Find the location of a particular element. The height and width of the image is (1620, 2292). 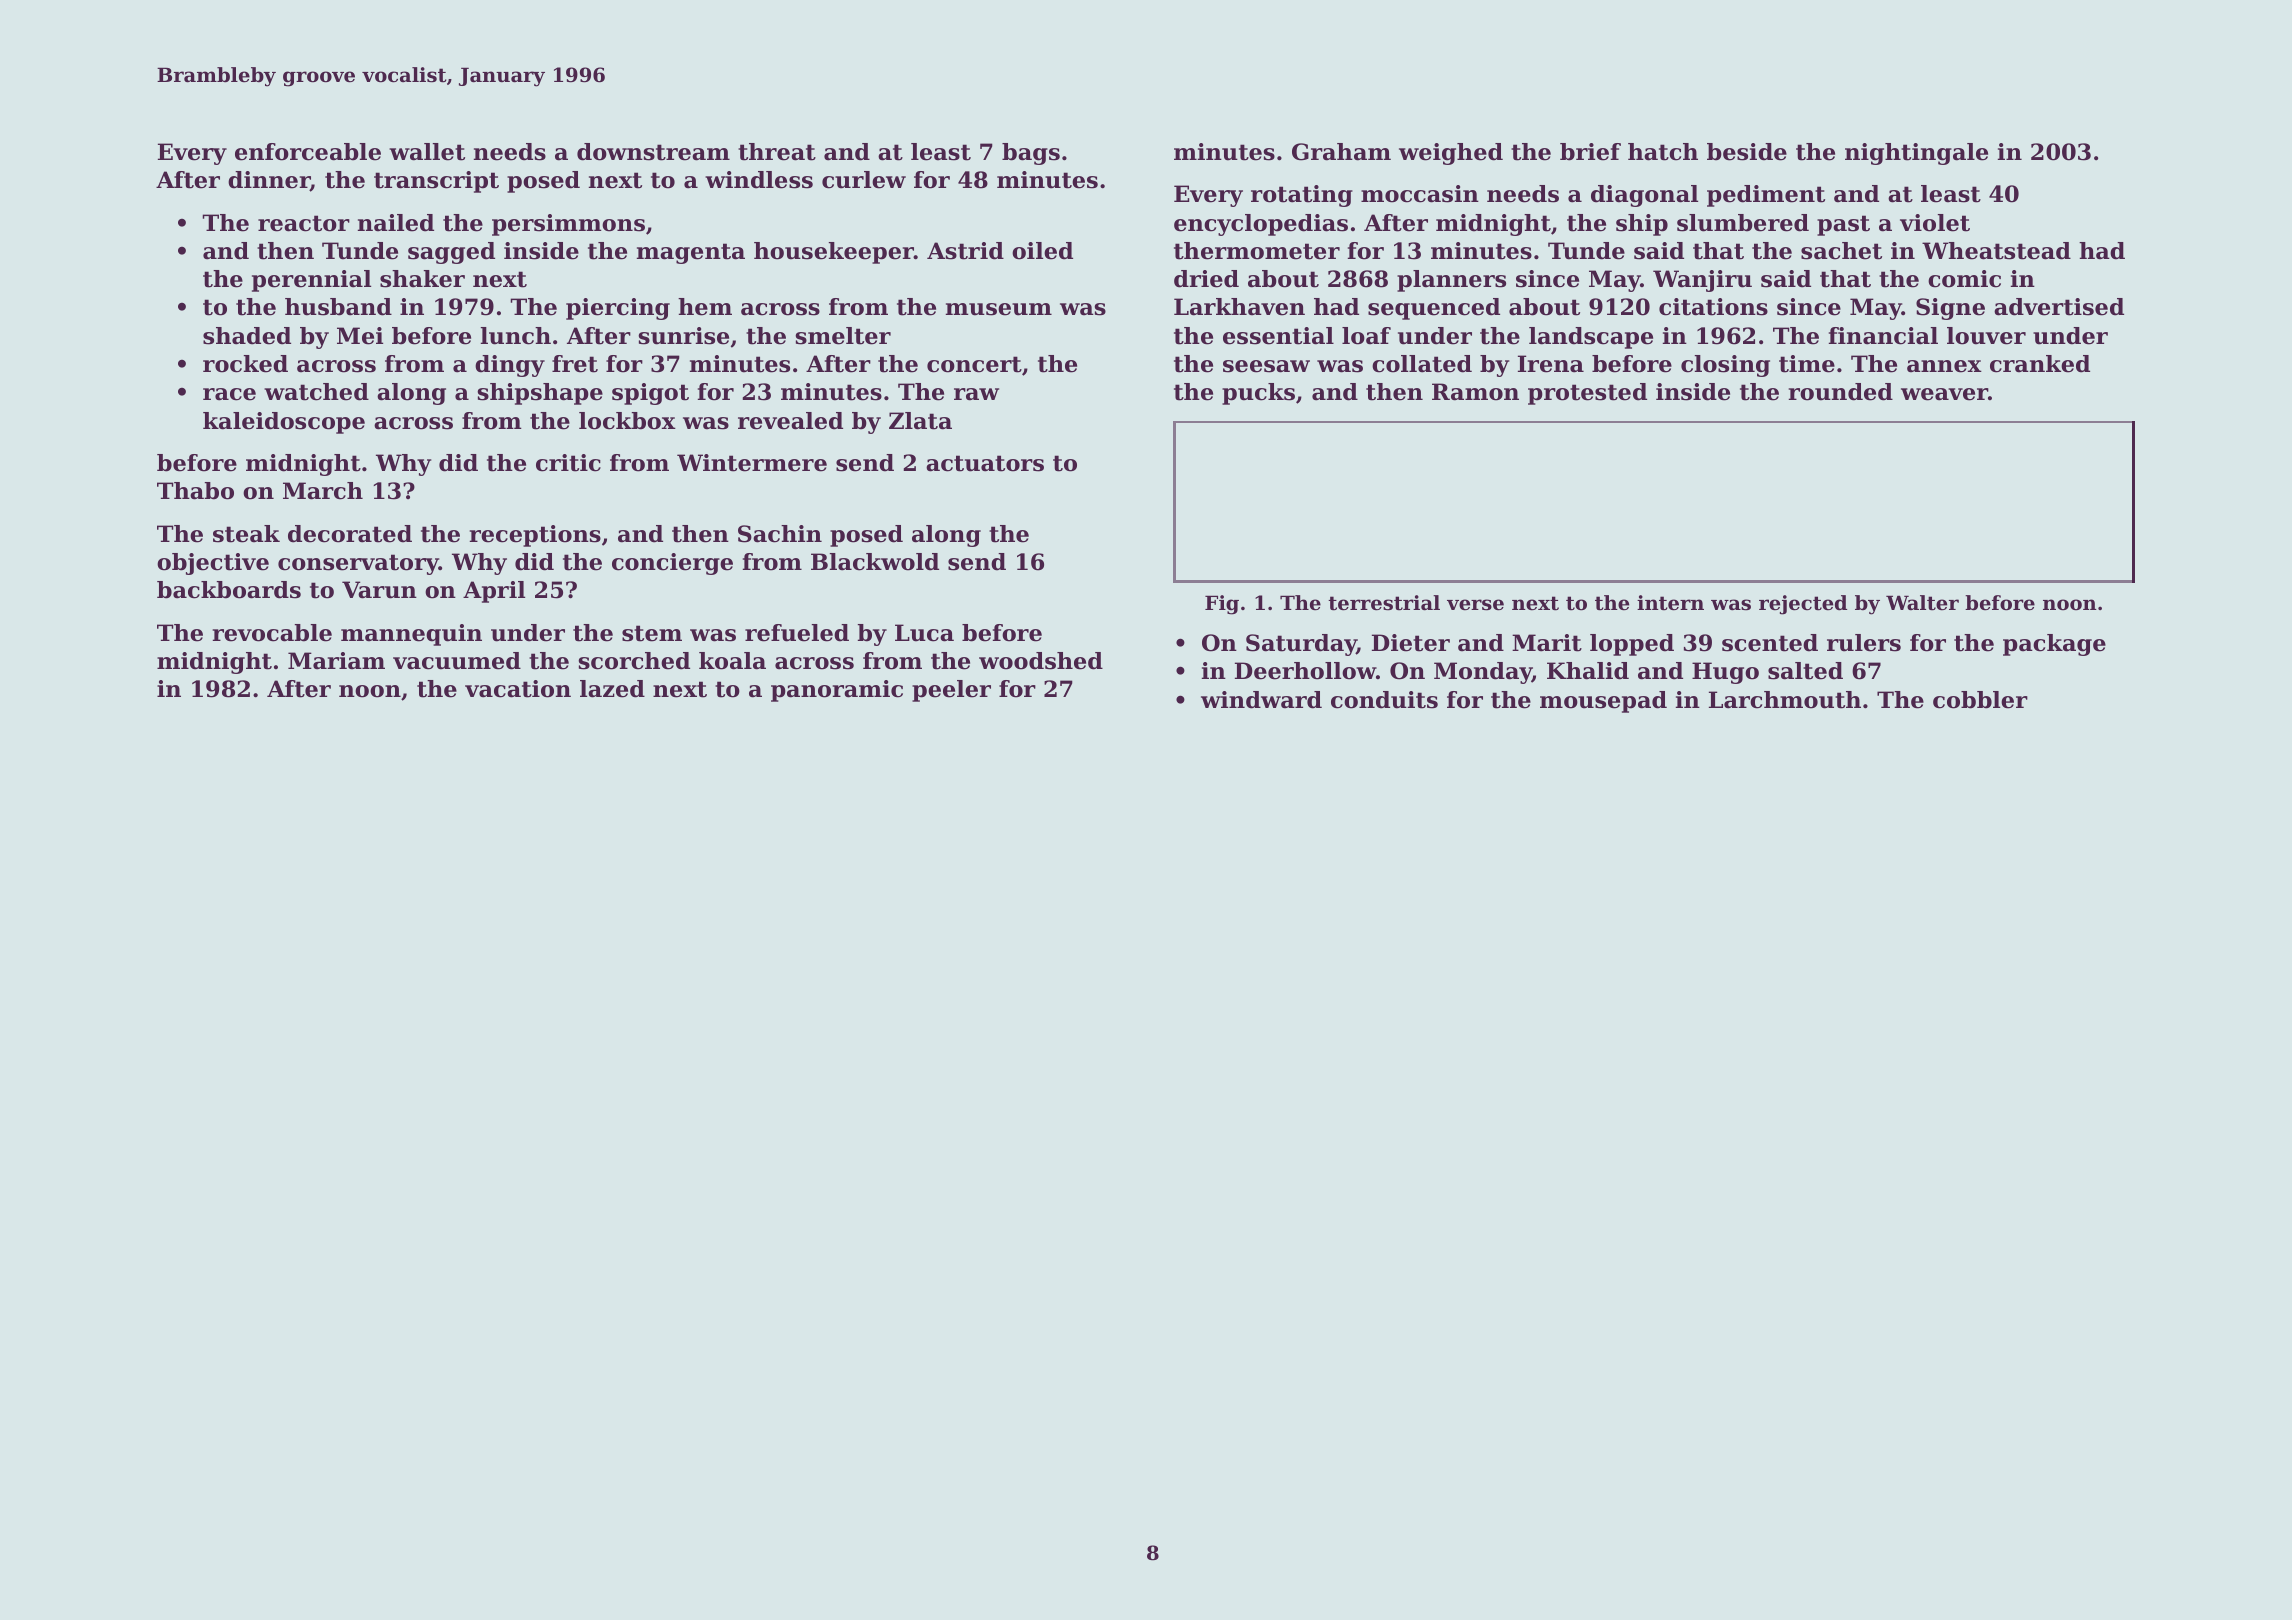

weighed is located at coordinates (1451, 154).
